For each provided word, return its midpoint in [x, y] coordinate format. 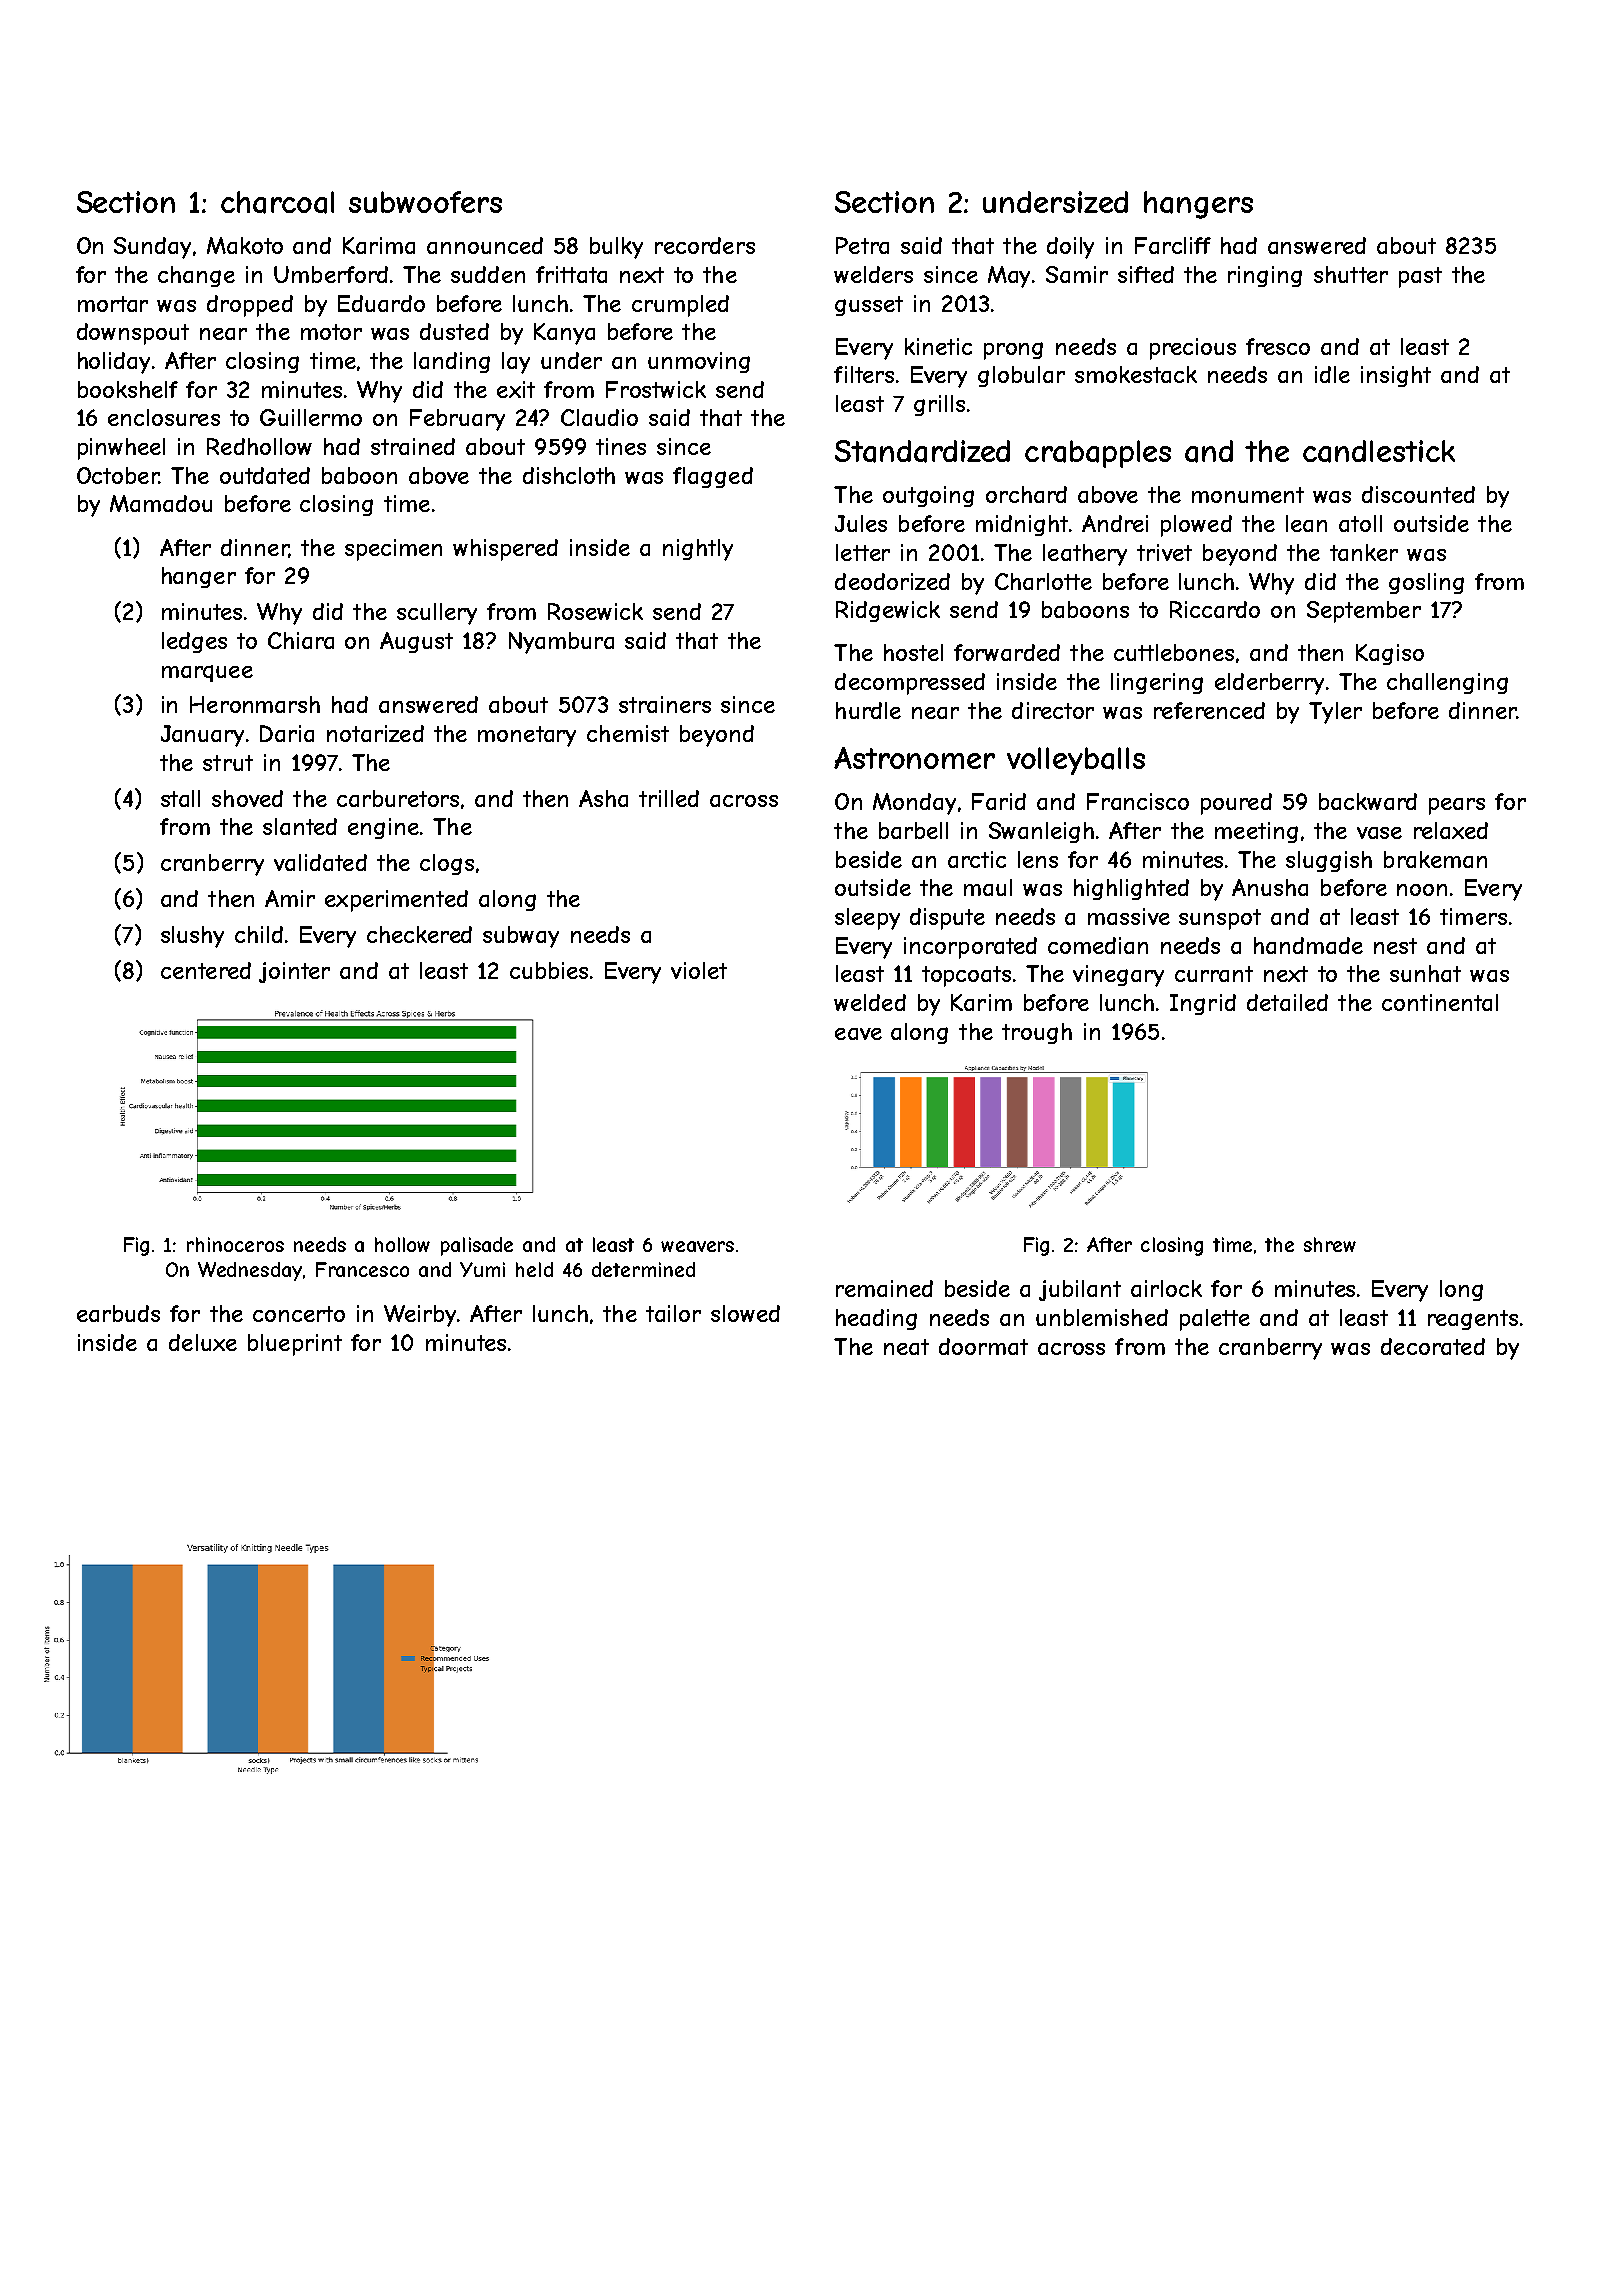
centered [206, 970]
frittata [571, 274]
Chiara [301, 640]
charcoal [277, 202]
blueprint [295, 1345]
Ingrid [1203, 1004]
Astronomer [914, 758]
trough [1037, 1033]
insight [1396, 376]
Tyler [1335, 713]
